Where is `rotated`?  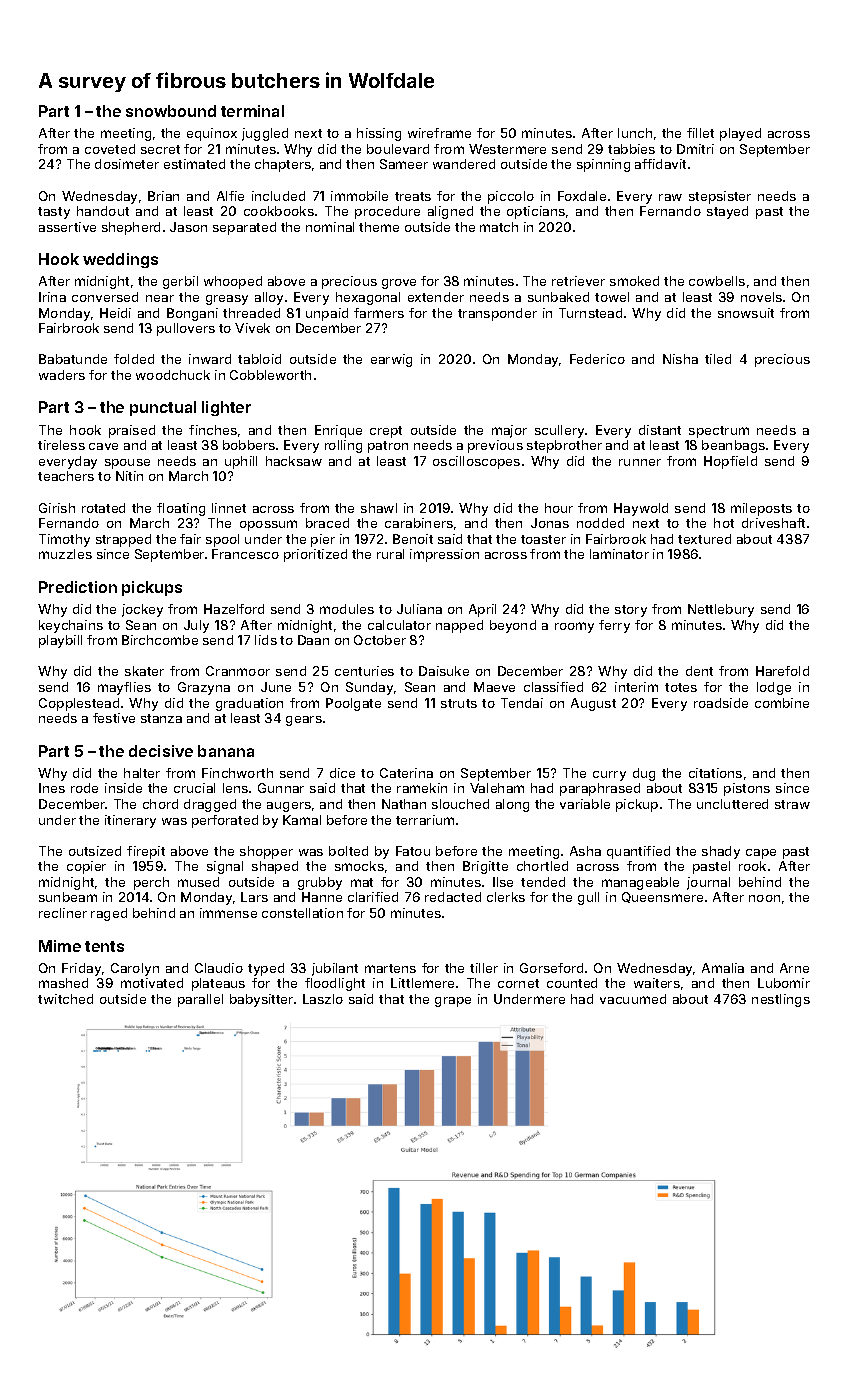 rotated is located at coordinates (103, 508).
